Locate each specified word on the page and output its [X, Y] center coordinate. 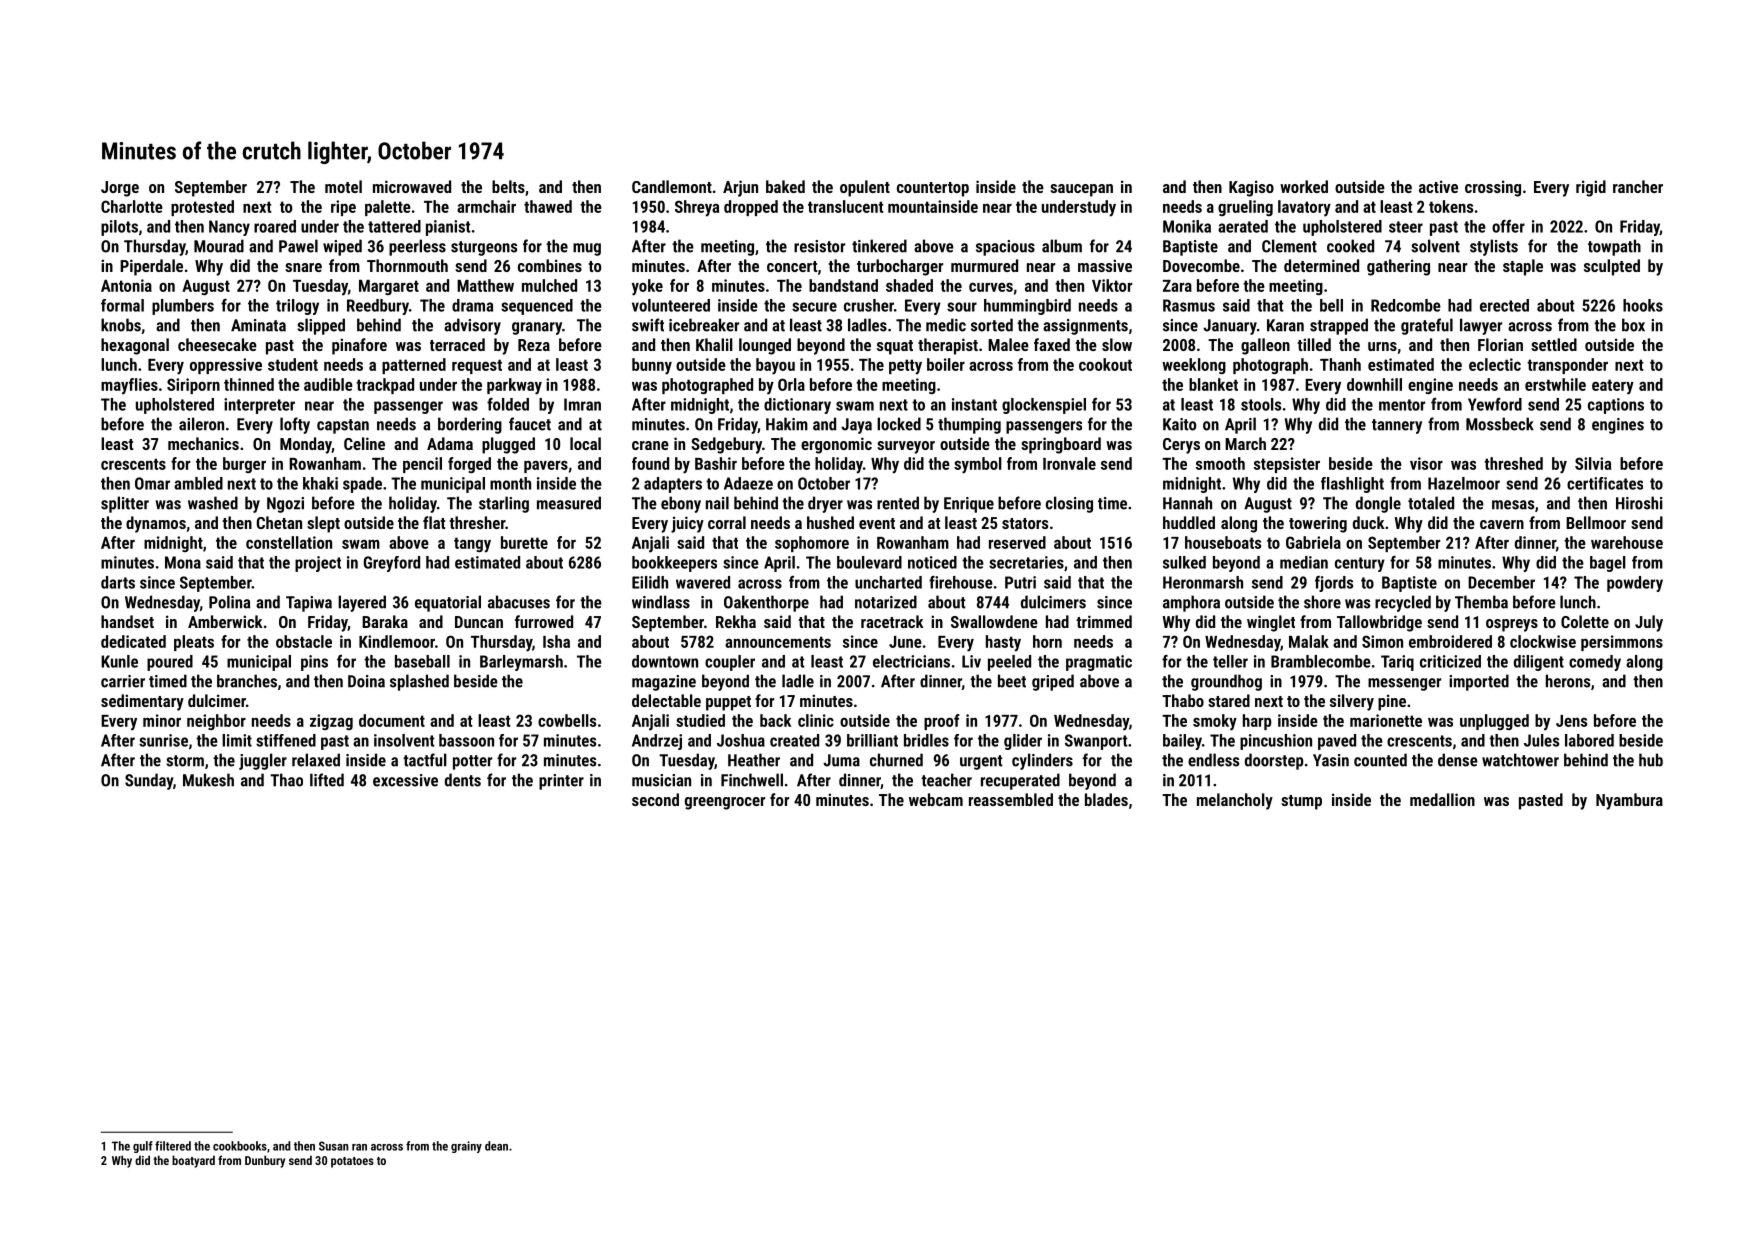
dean [496, 1146]
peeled [1009, 663]
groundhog [1226, 682]
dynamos [156, 524]
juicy [687, 524]
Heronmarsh [1203, 582]
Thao [286, 780]
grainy [466, 1147]
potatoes [352, 1162]
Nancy [229, 228]
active [1438, 186]
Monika [1187, 226]
